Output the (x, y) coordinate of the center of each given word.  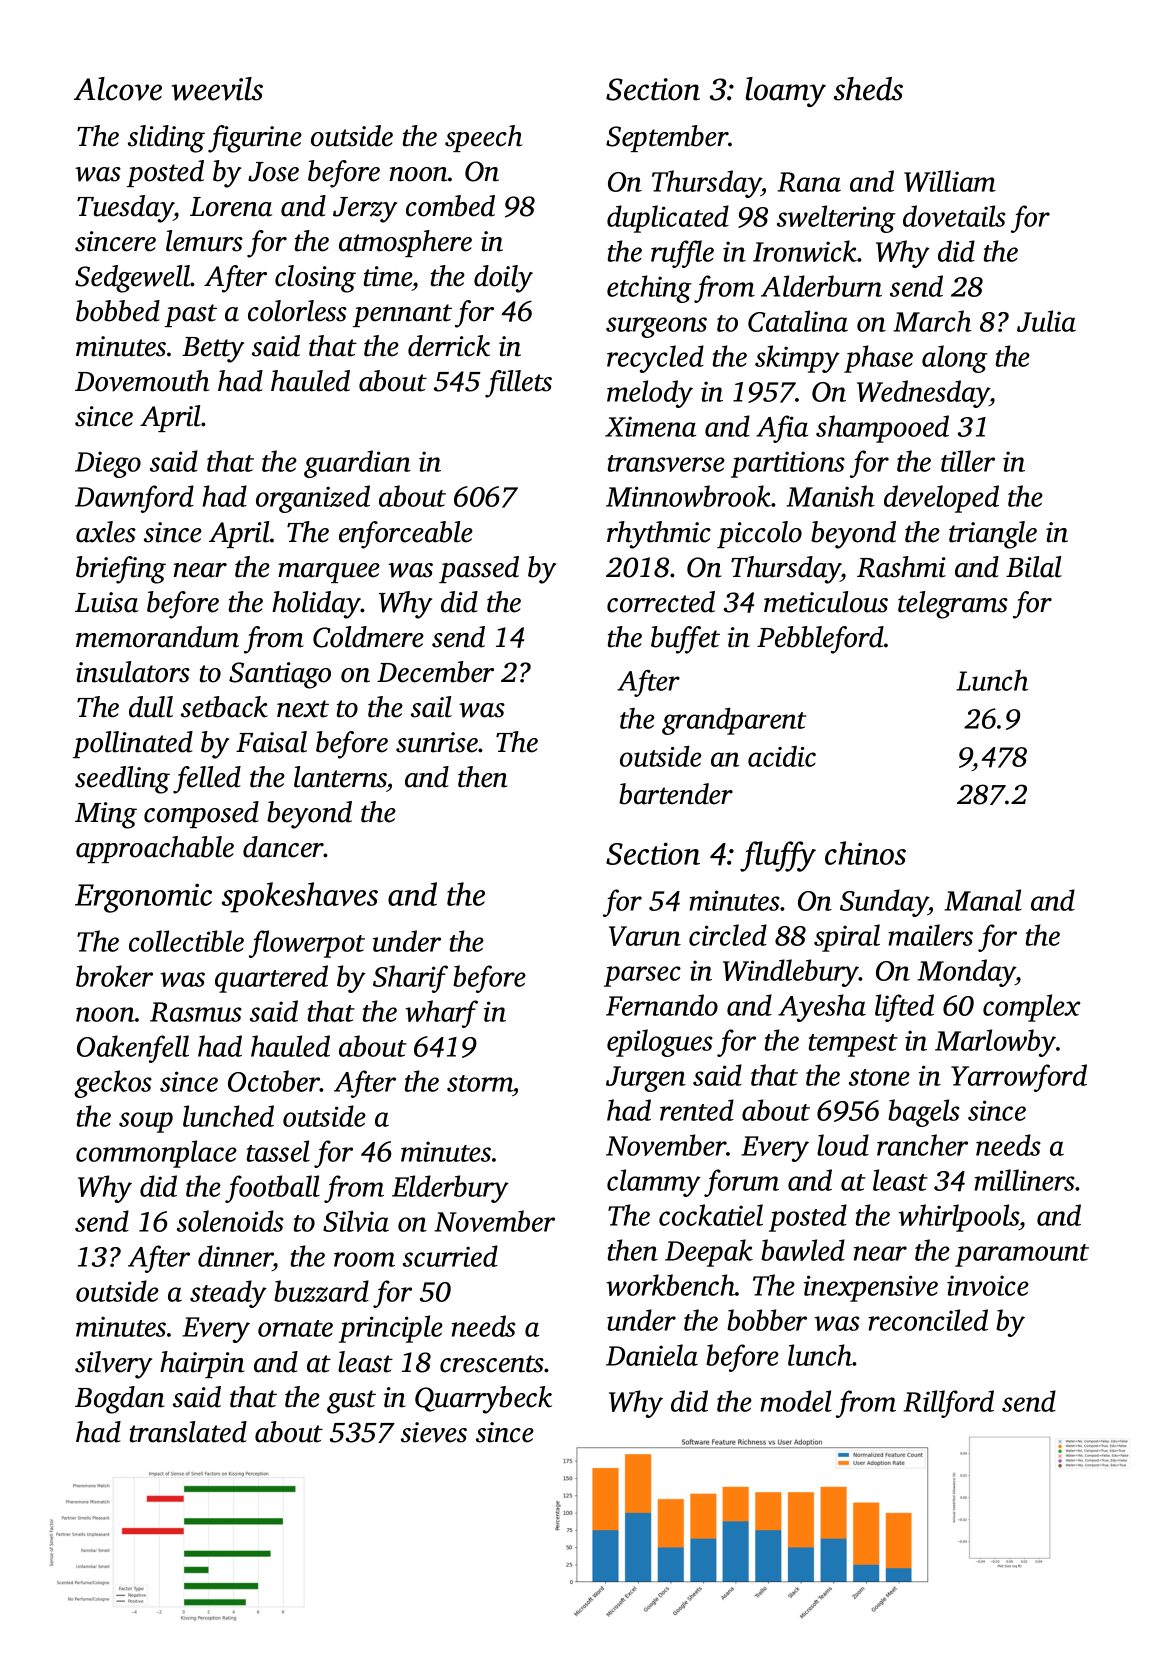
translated (188, 1432)
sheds (868, 89)
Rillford (948, 1404)
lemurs (204, 241)
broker (114, 976)
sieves (434, 1432)
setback (224, 707)
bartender (676, 794)
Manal (983, 900)
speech (483, 138)
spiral (847, 938)
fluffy (778, 856)
